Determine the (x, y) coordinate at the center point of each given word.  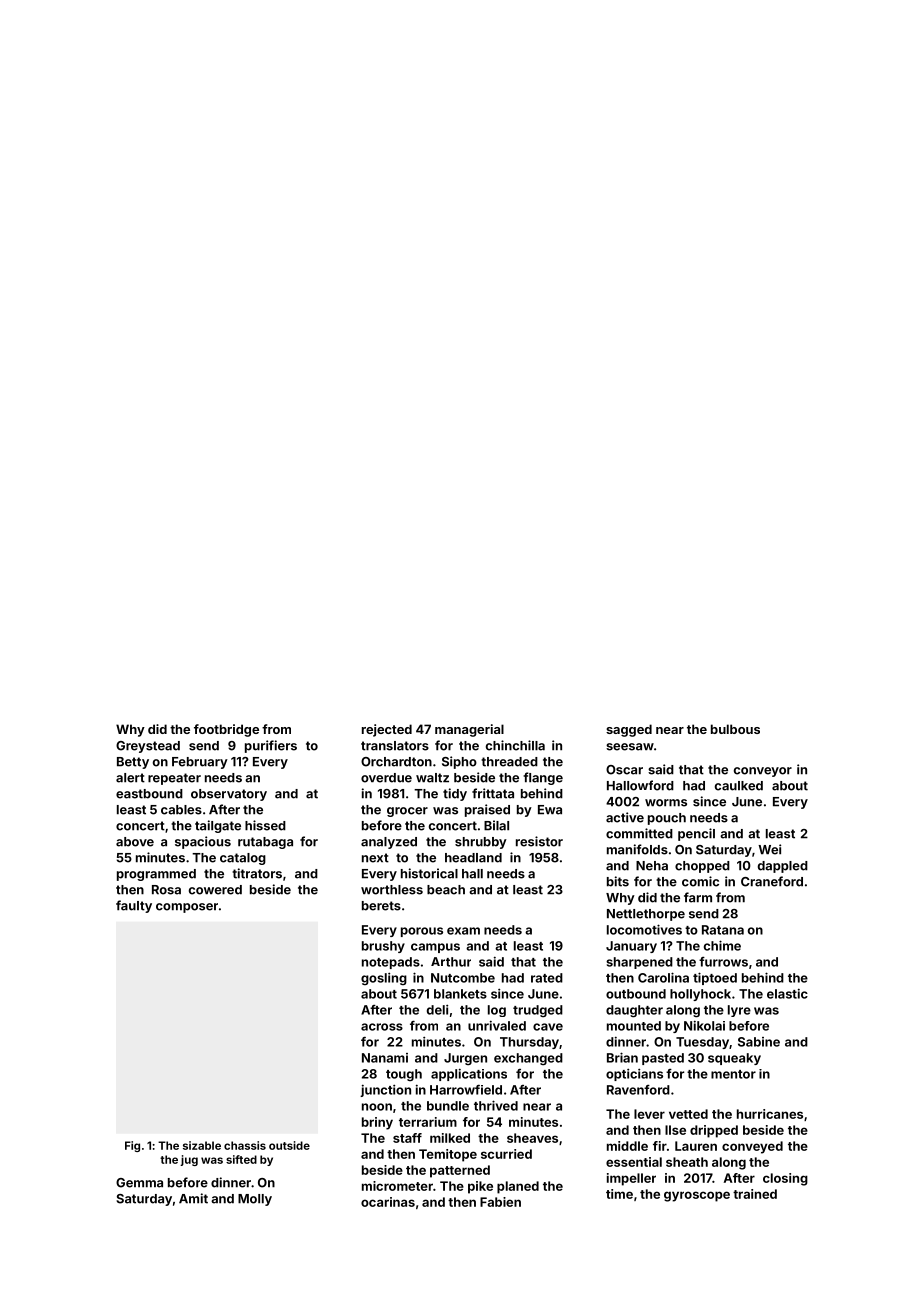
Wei (769, 849)
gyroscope (697, 1196)
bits (618, 881)
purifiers (271, 746)
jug (189, 1160)
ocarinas (388, 1202)
